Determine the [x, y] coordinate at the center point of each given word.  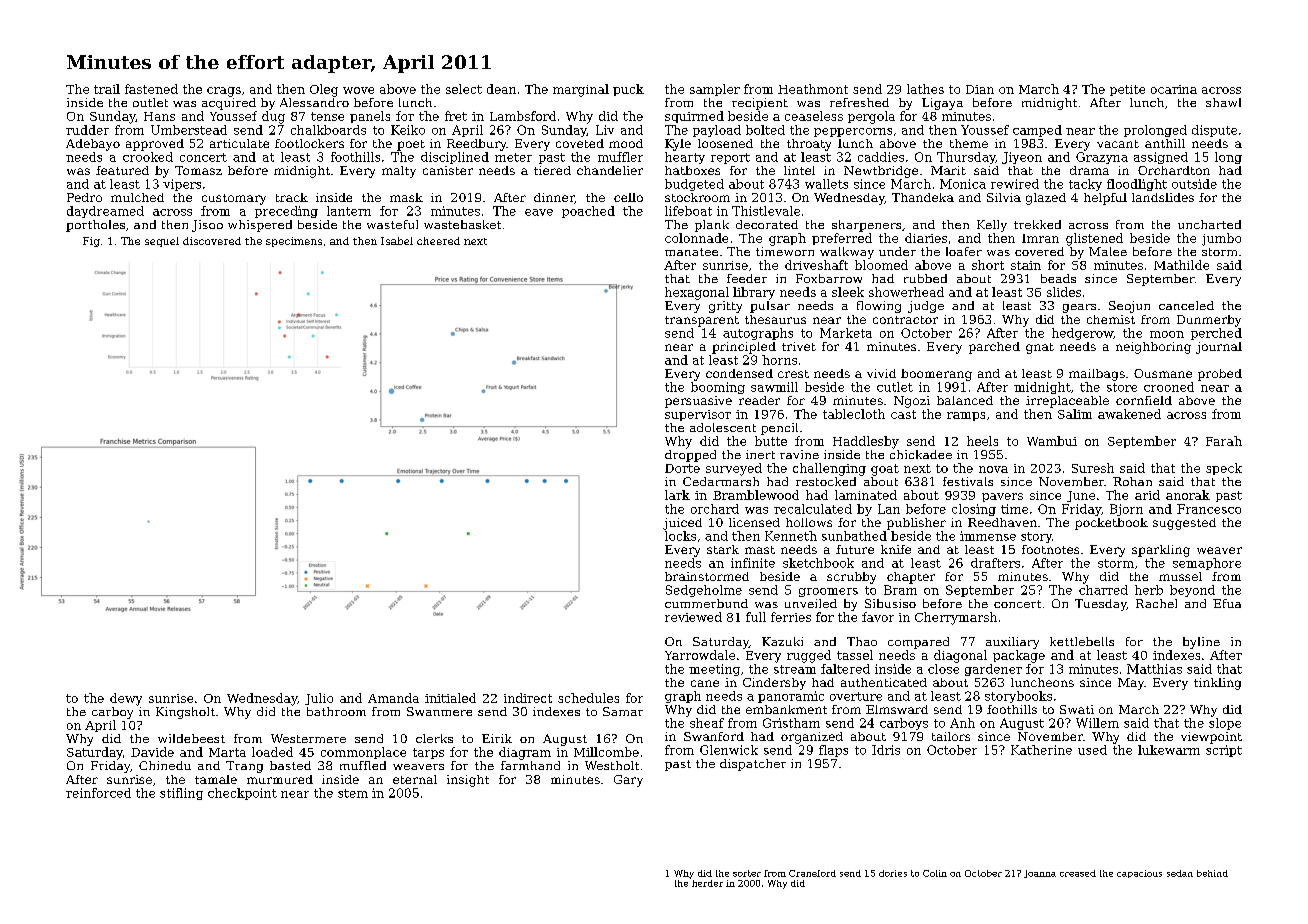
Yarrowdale [700, 655]
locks [680, 536]
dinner [554, 197]
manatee [691, 252]
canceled [1186, 305]
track [292, 197]
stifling [181, 794]
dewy [126, 699]
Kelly [992, 226]
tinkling [1217, 684]
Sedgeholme [704, 591]
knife [896, 549]
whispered [260, 226]
